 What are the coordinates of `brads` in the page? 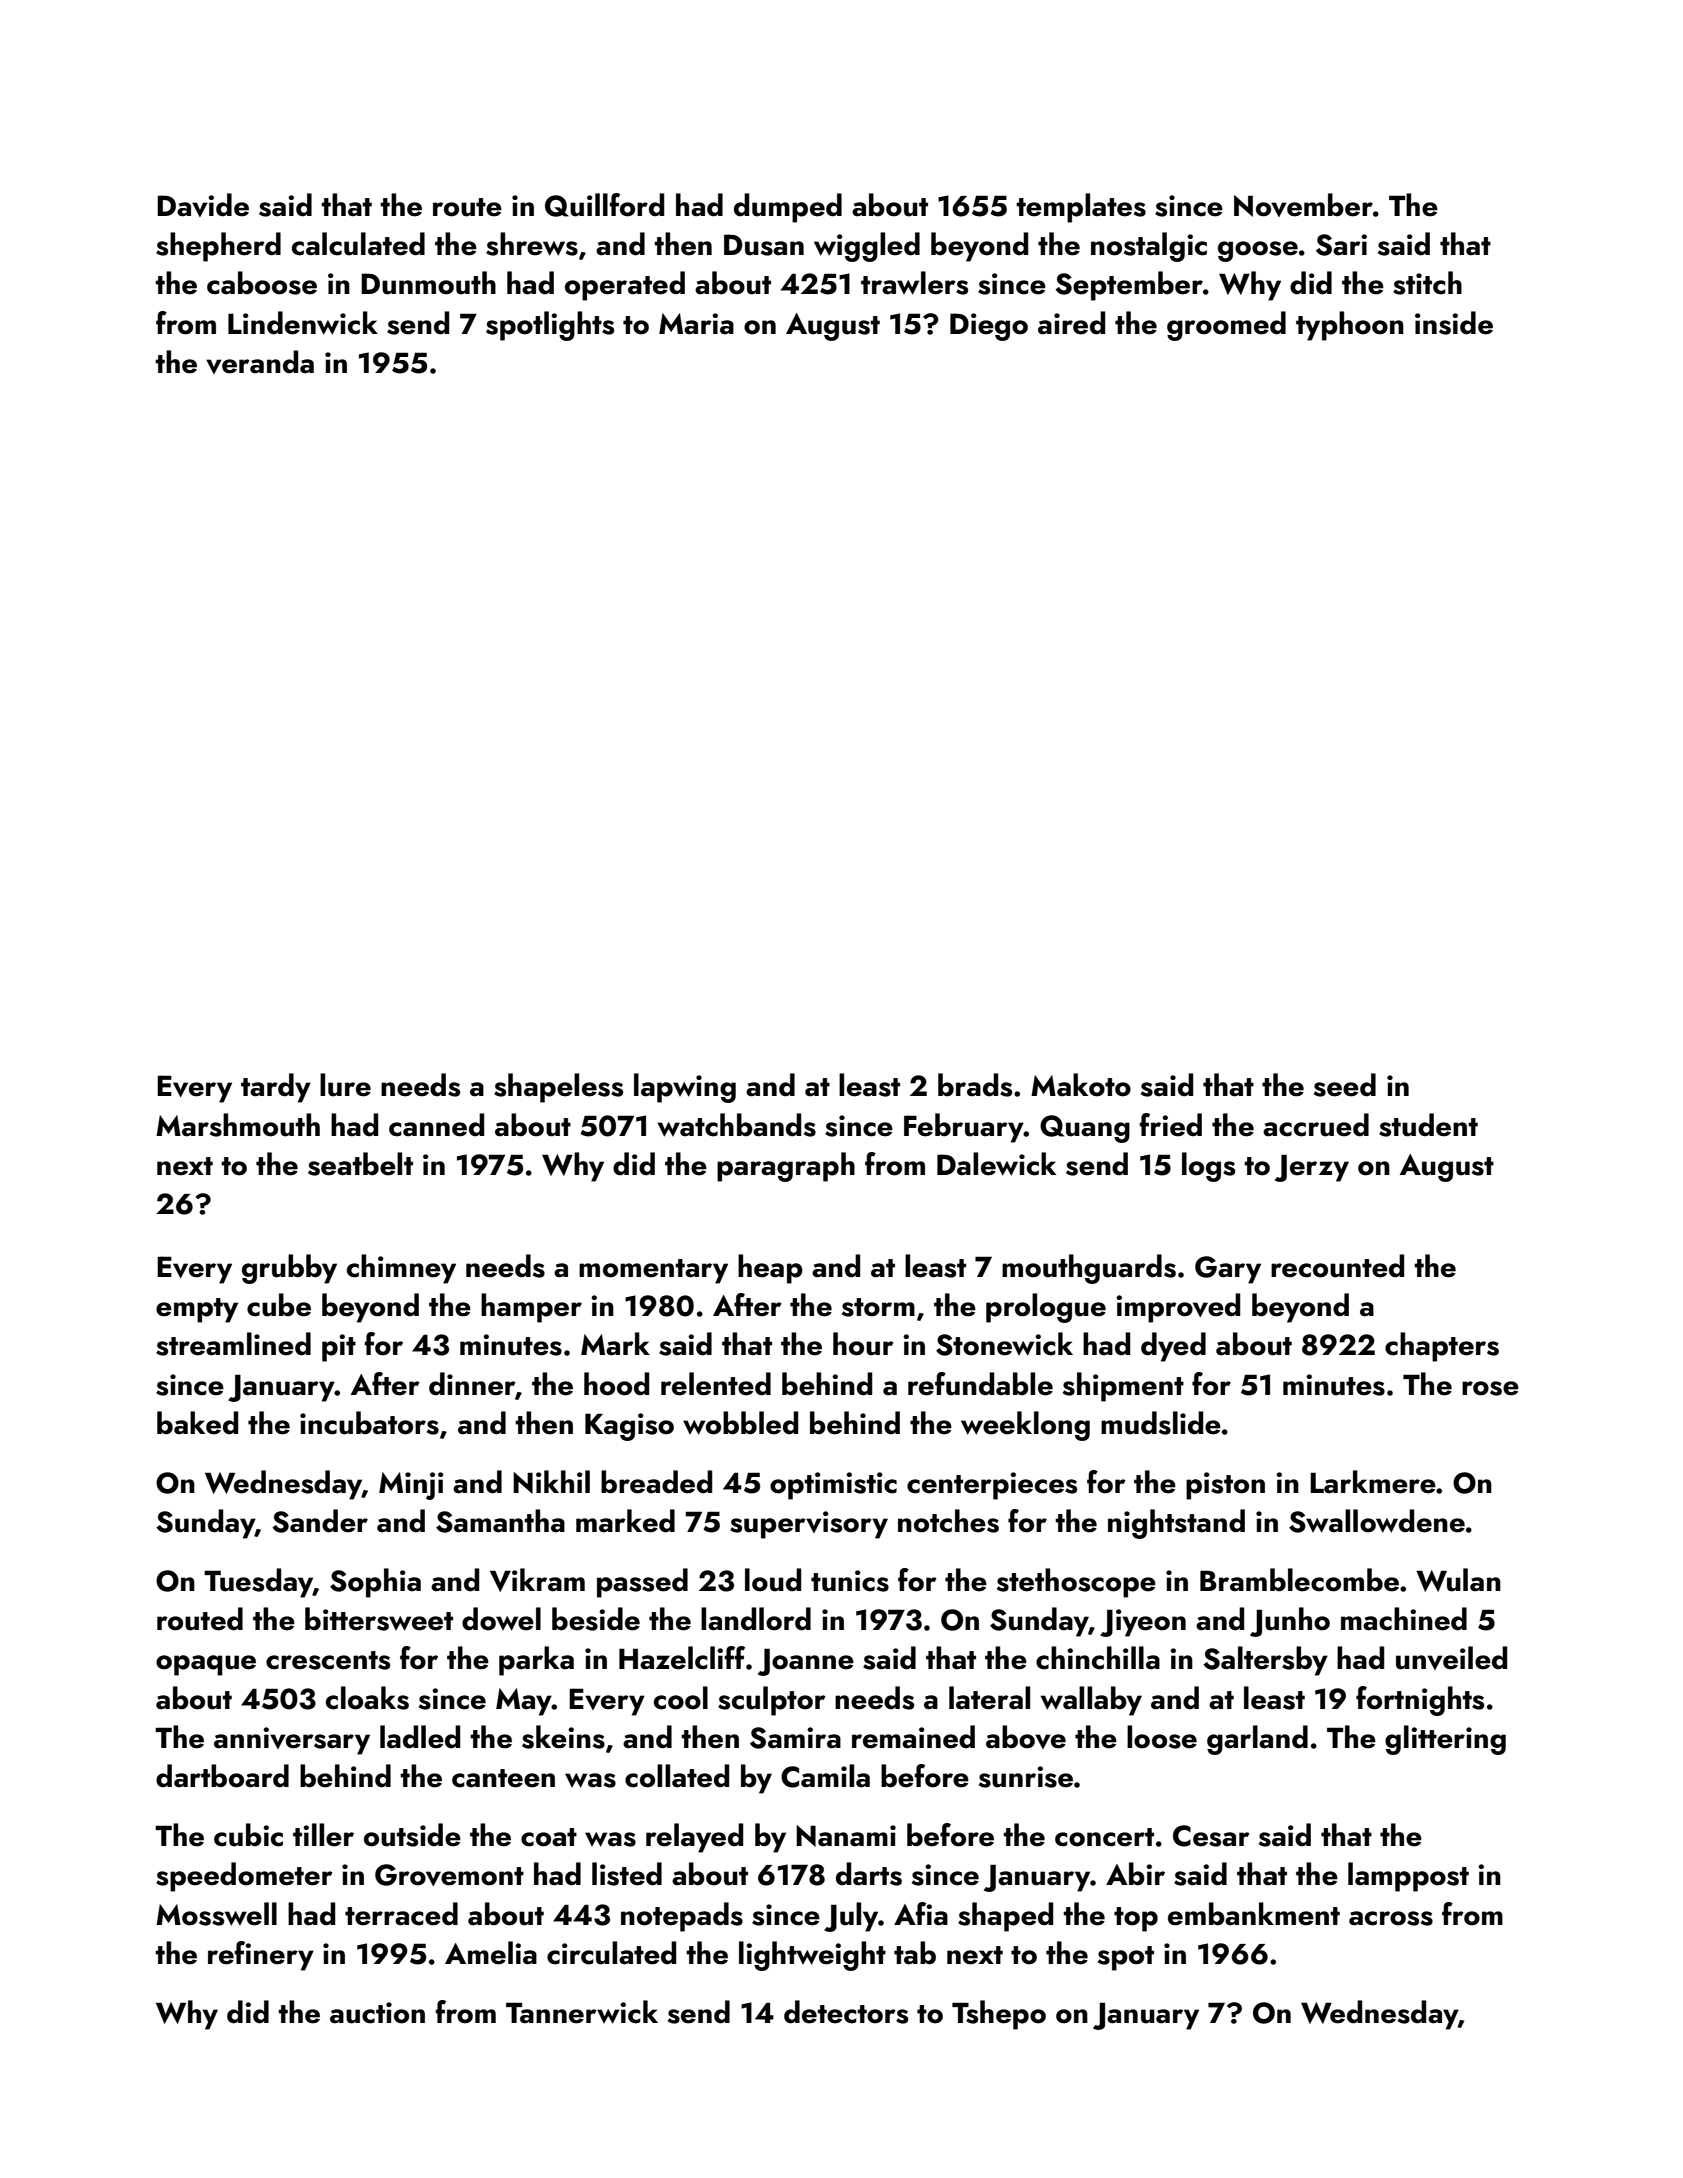 It's located at (975, 1085).
